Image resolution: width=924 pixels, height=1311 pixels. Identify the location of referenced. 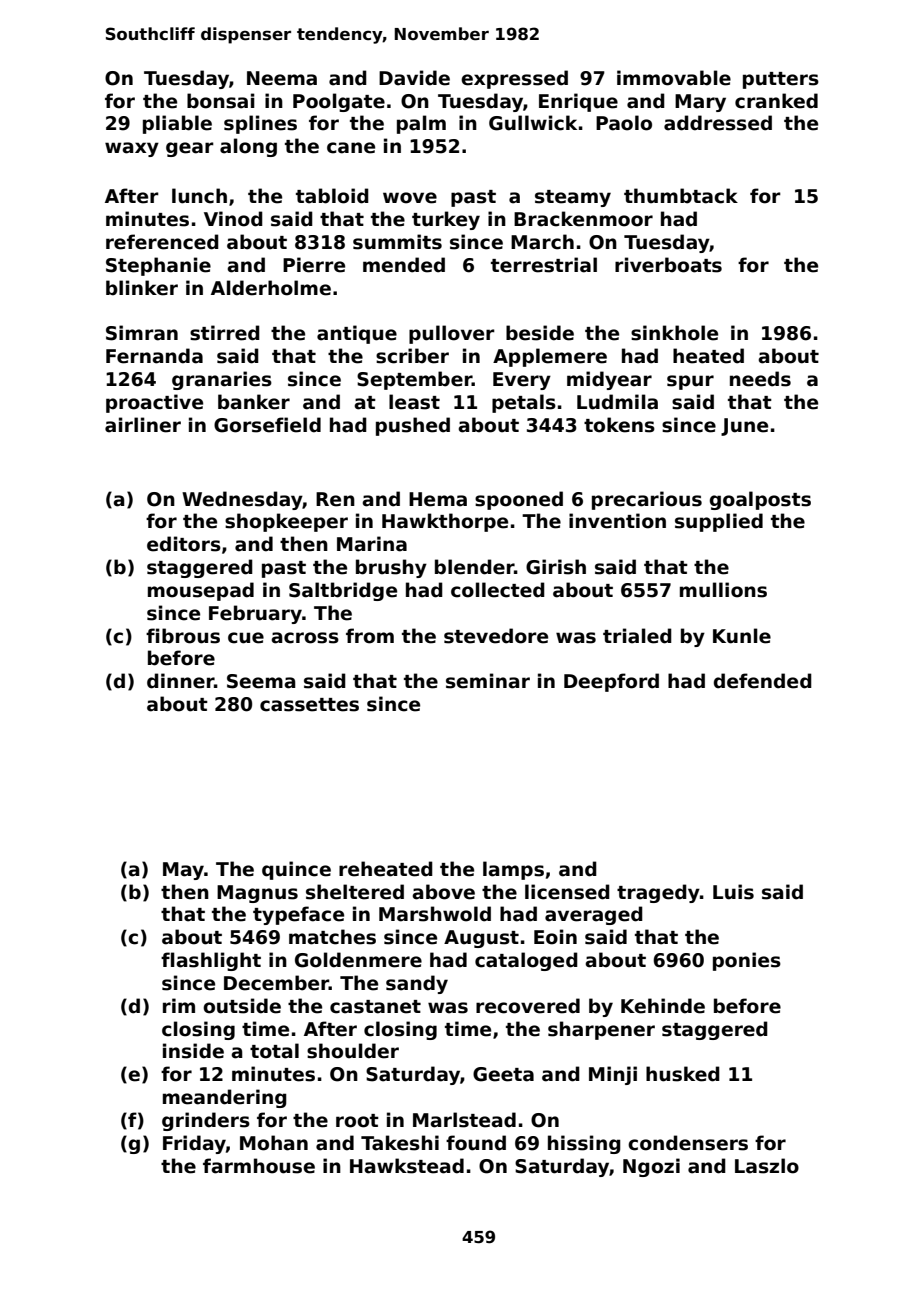
(162, 242).
